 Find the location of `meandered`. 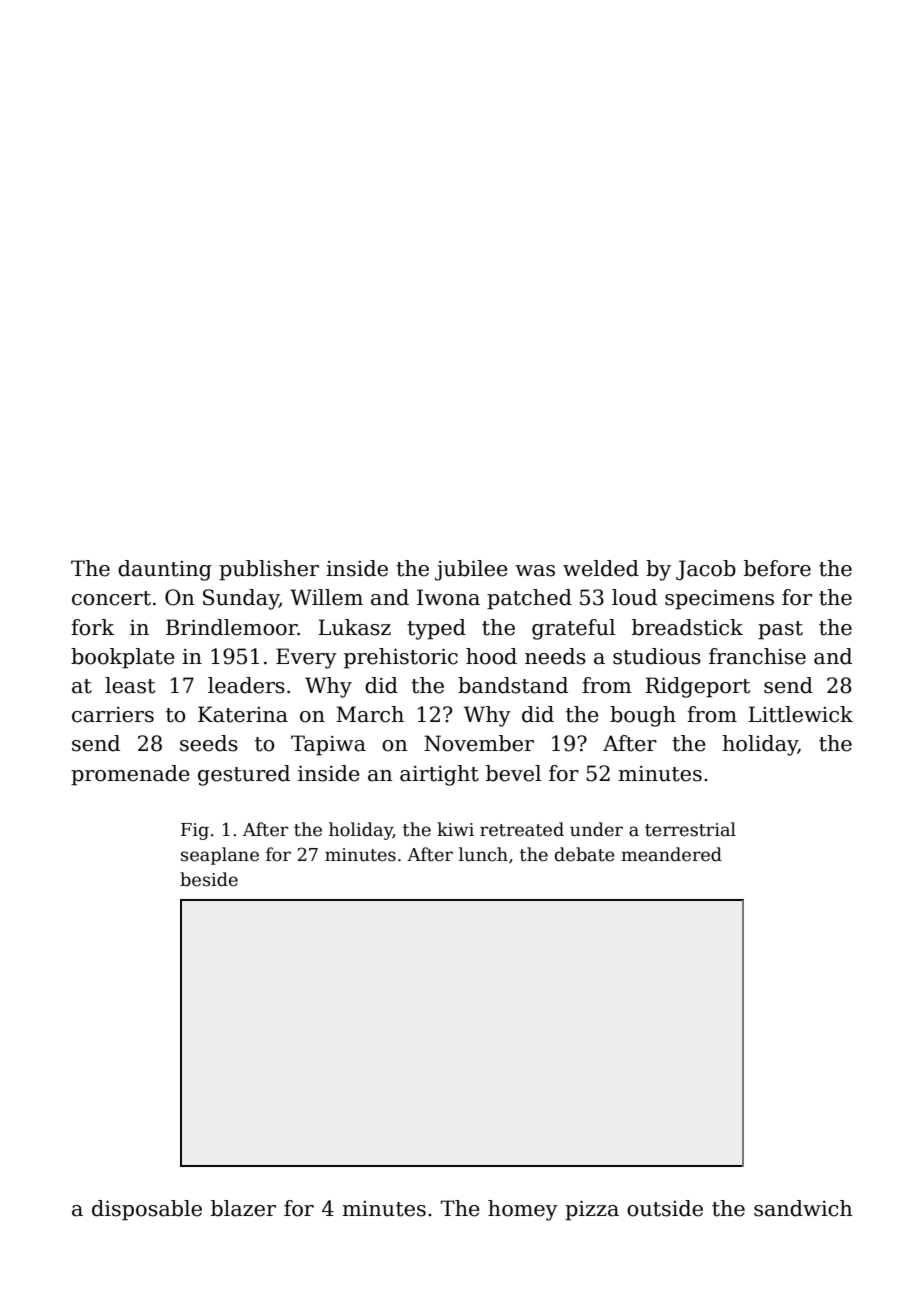

meandered is located at coordinates (671, 854).
